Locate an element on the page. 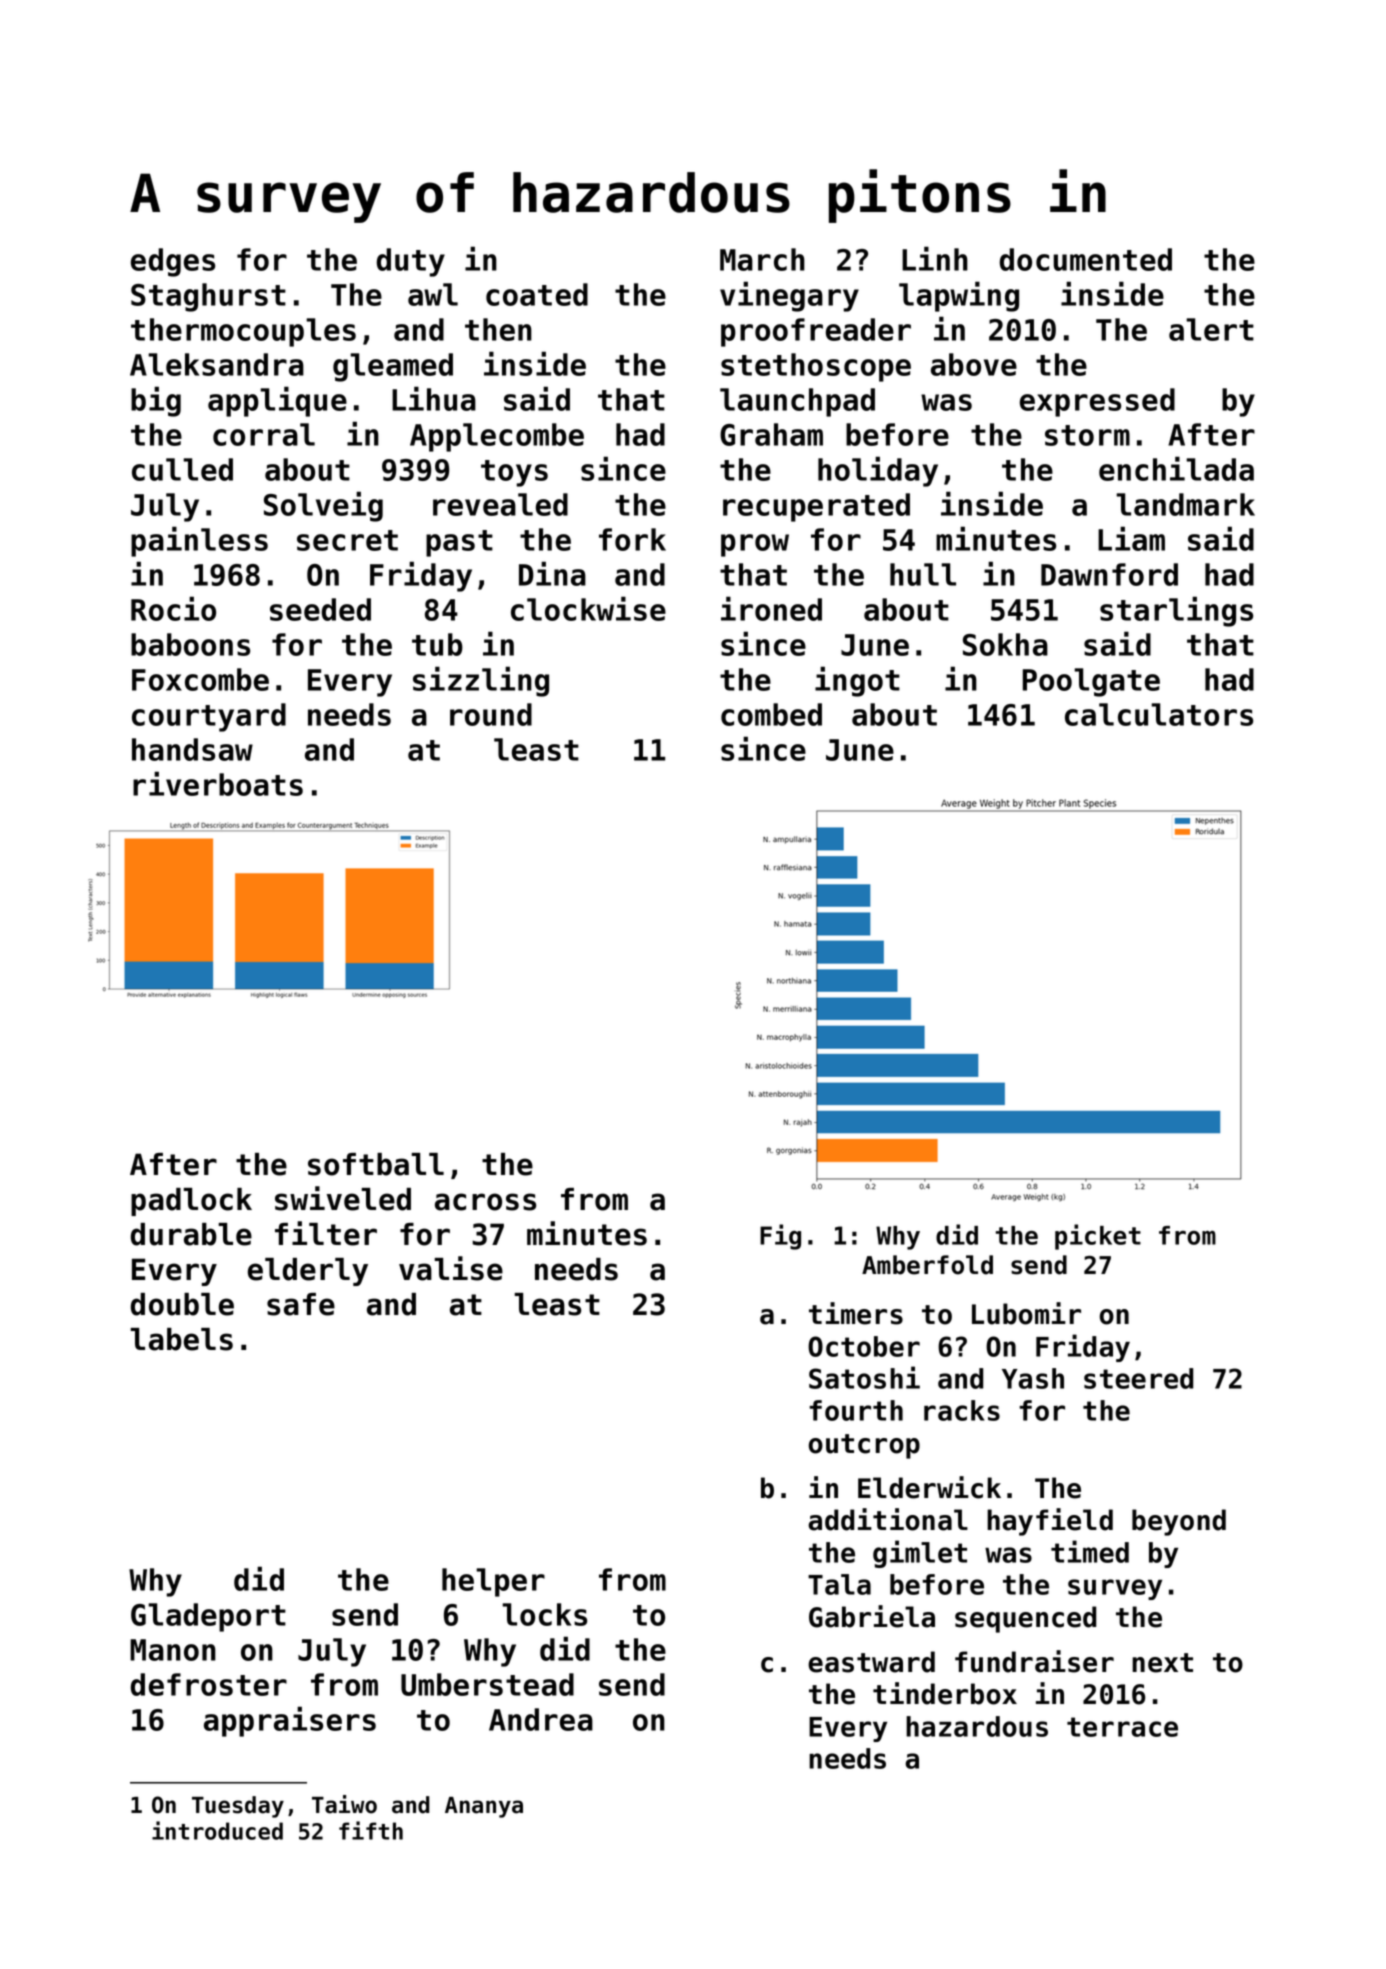  next is located at coordinates (1162, 1663).
